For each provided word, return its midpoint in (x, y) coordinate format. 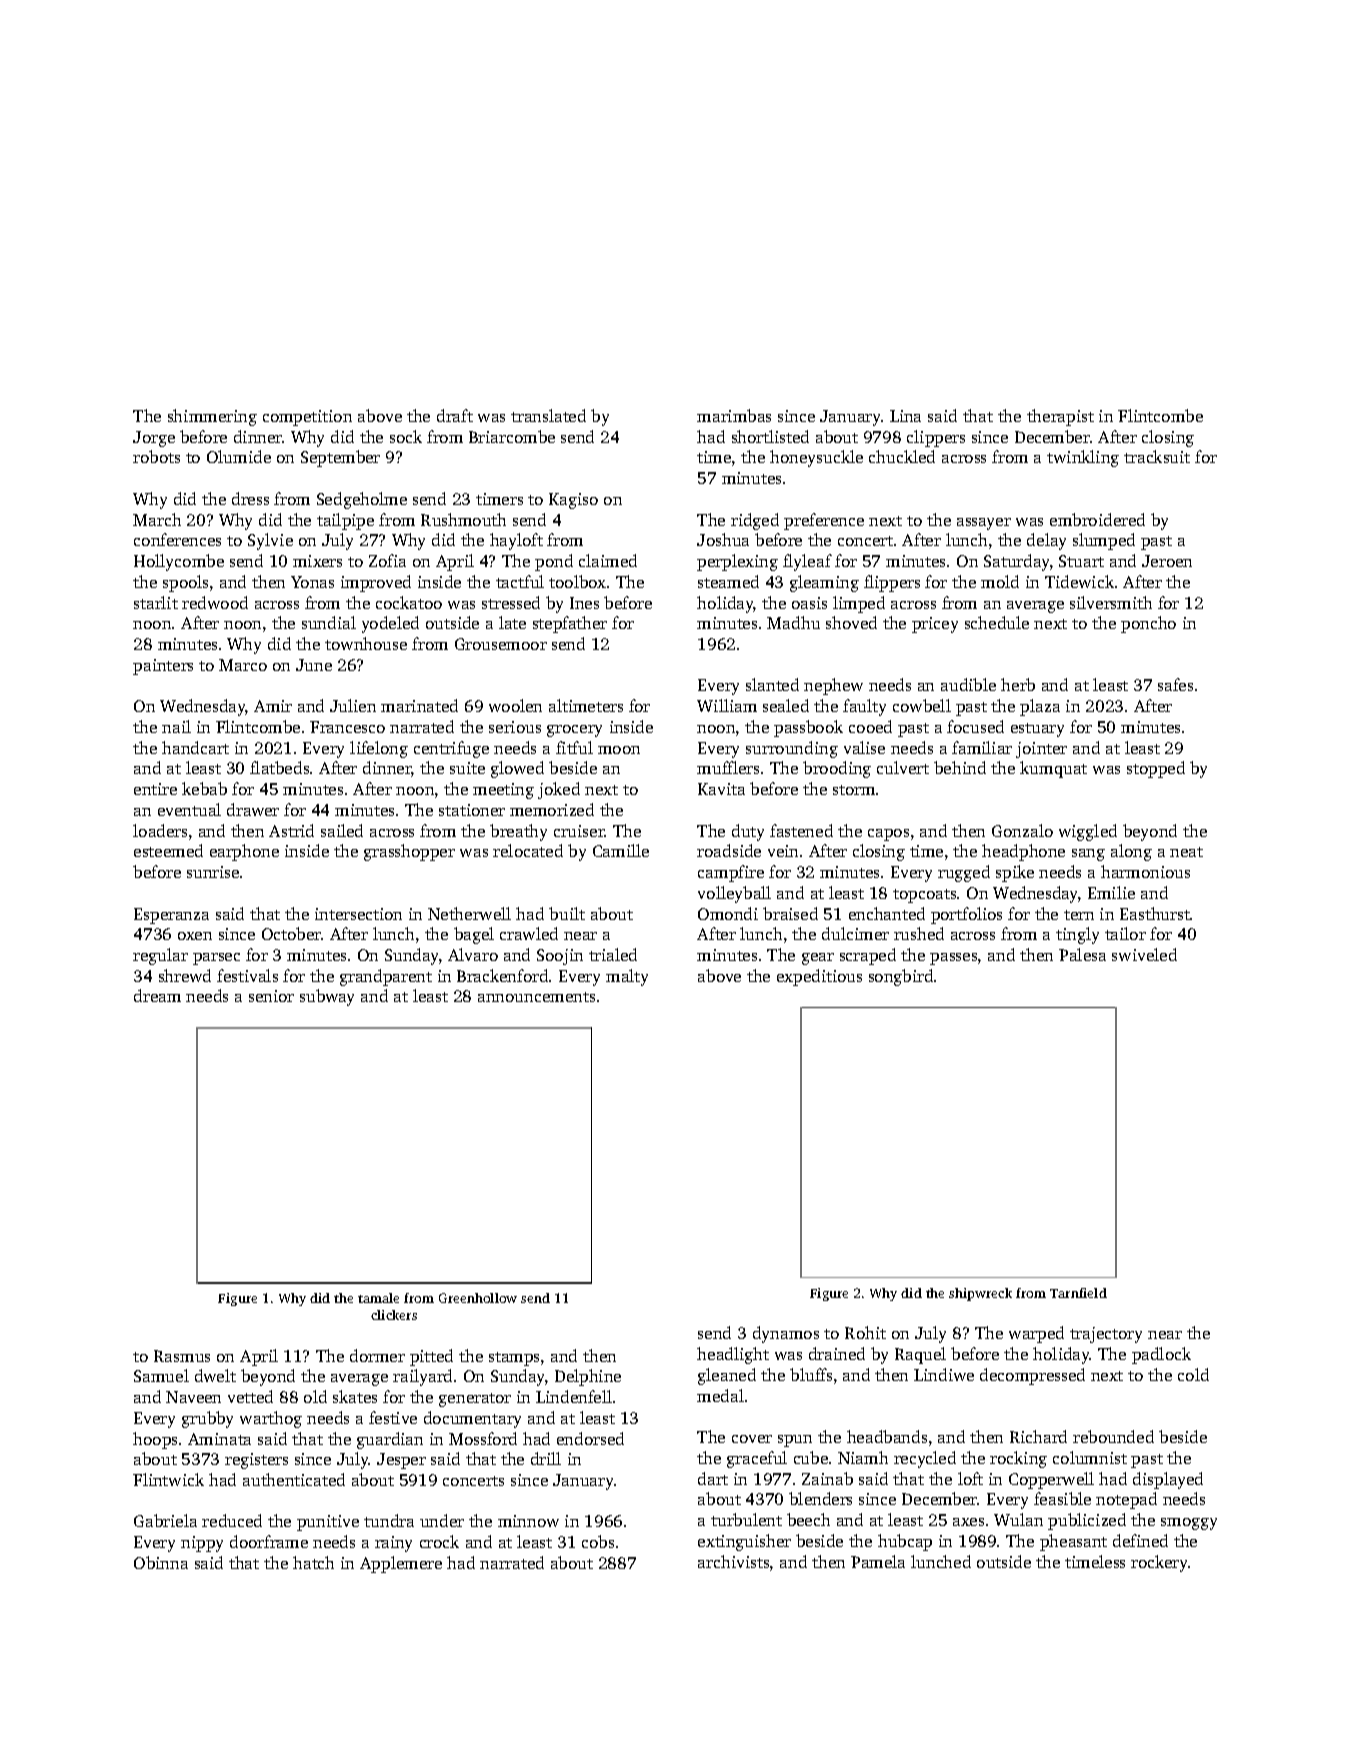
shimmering (212, 417)
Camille (621, 850)
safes (1175, 684)
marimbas (734, 415)
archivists (733, 1561)
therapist (1060, 417)
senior (271, 996)
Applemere (401, 1564)
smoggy (1189, 1524)
